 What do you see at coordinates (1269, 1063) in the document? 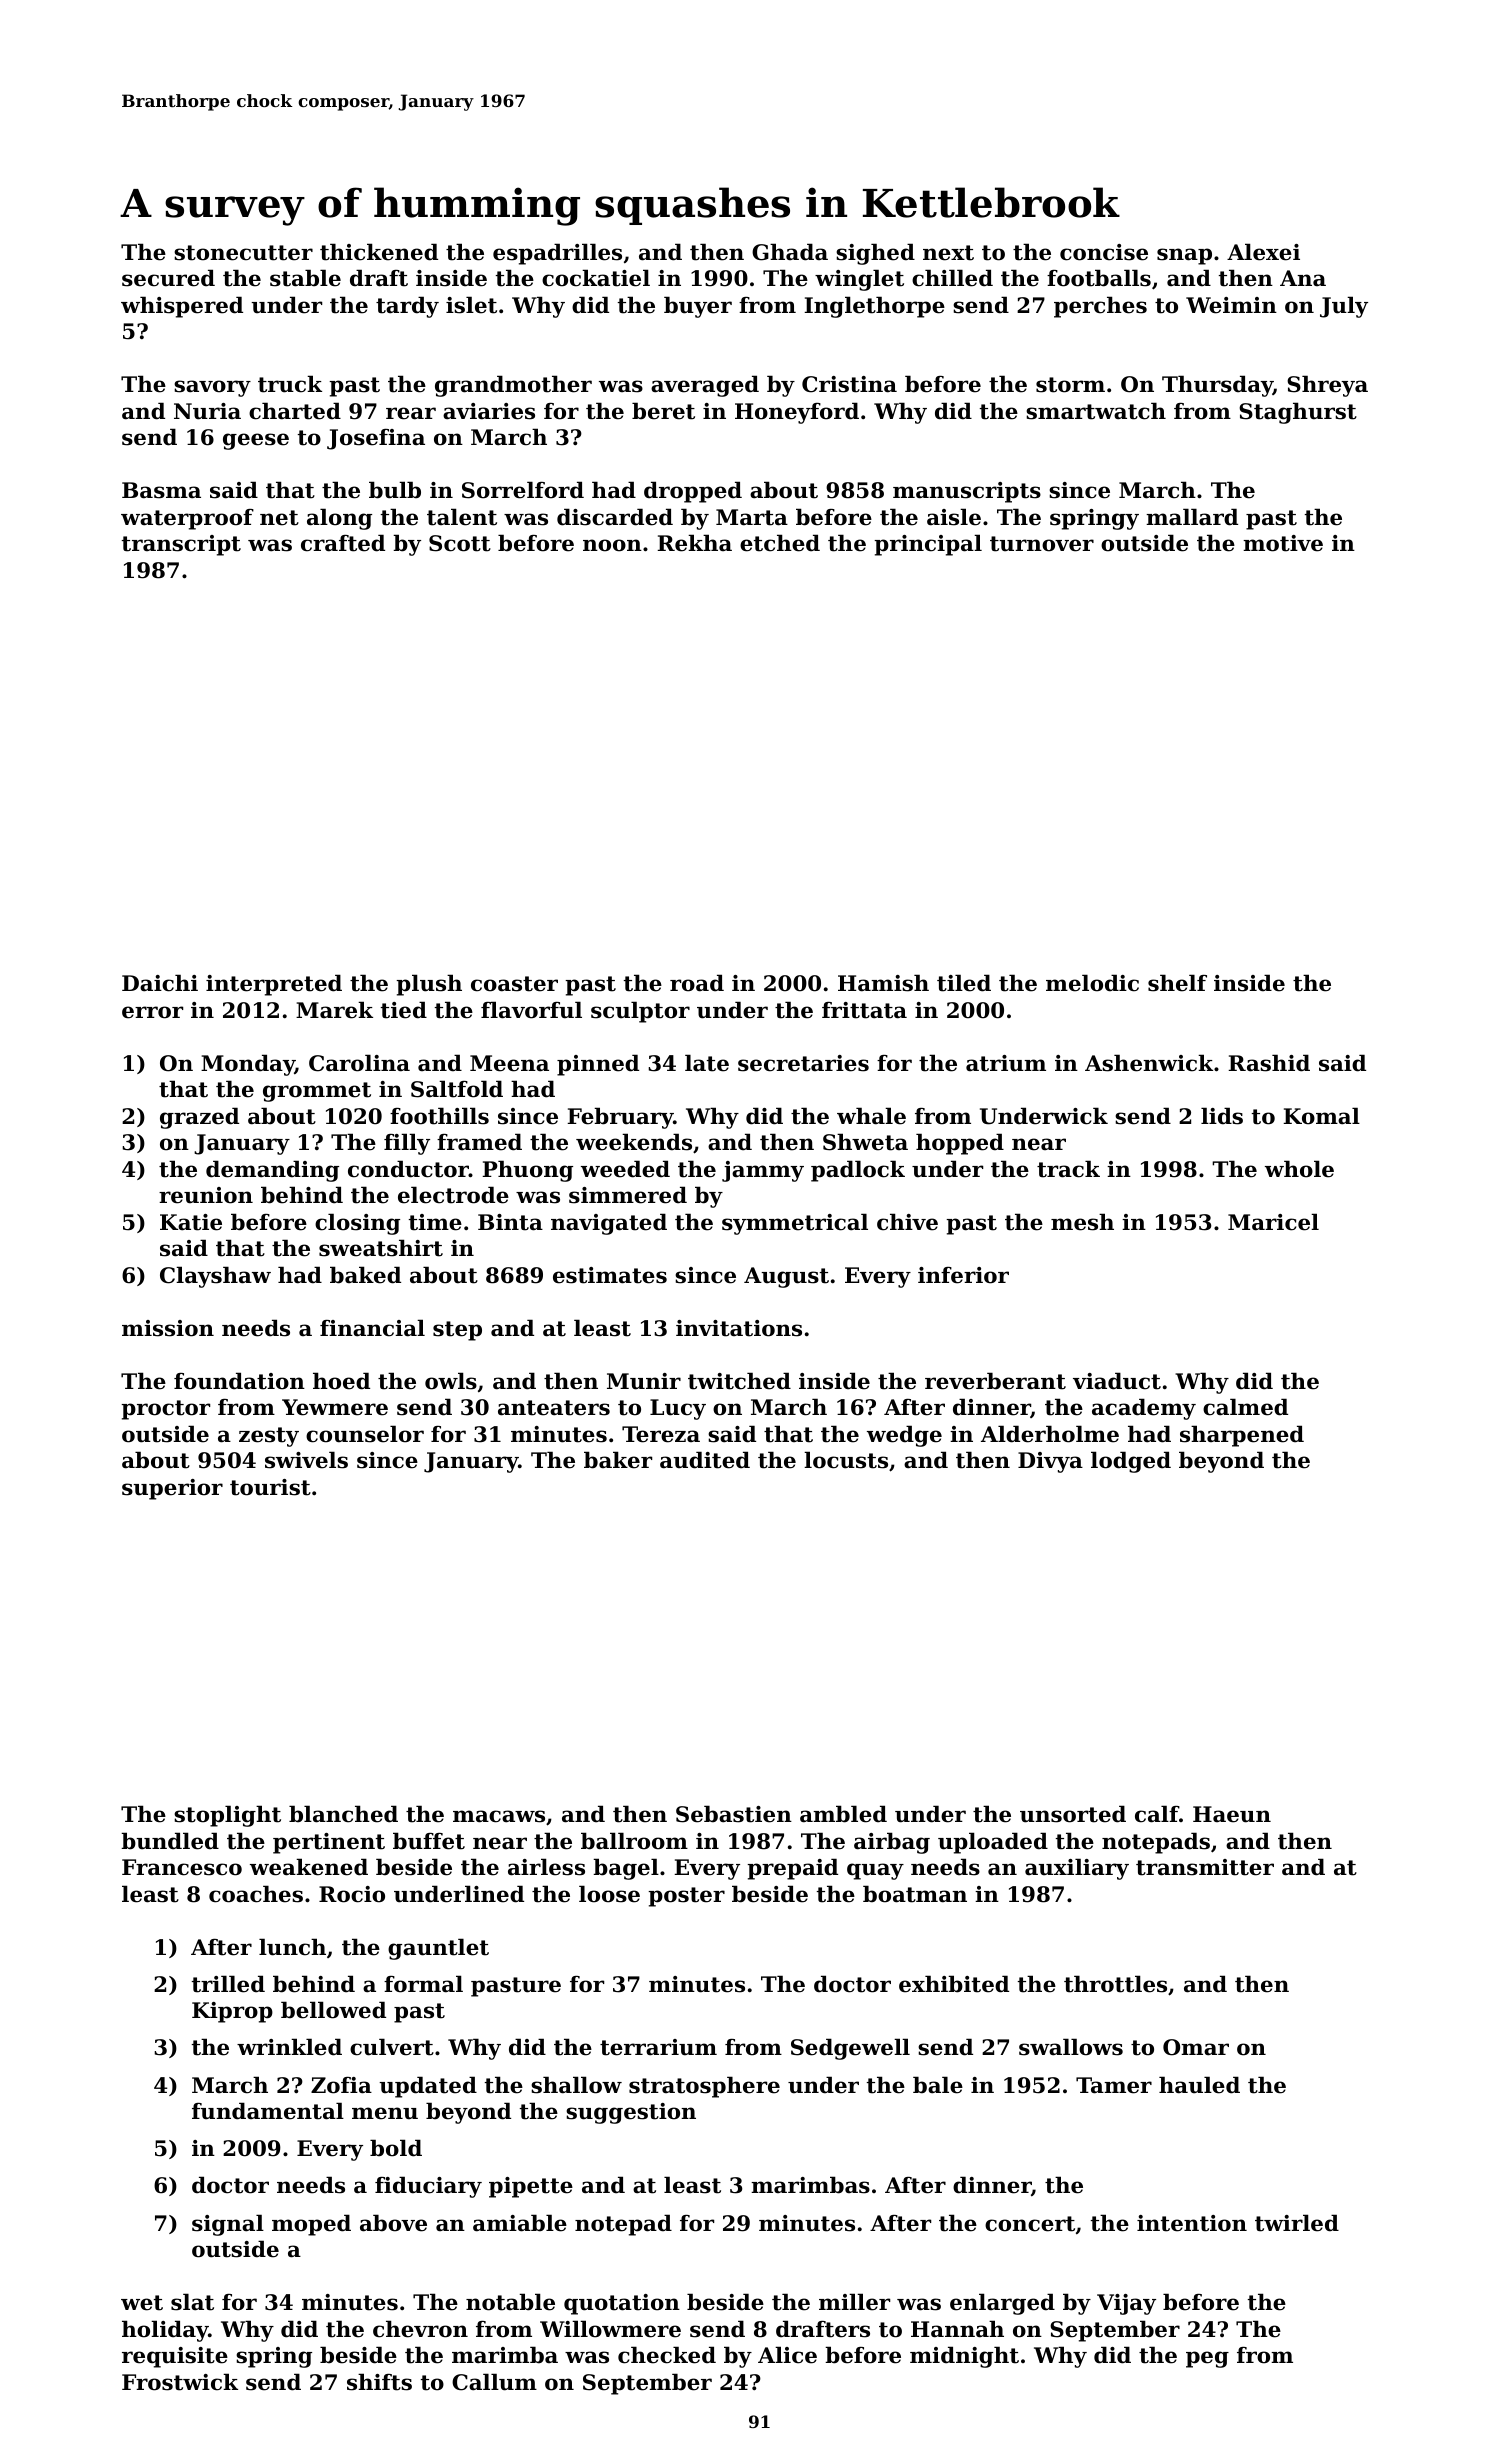
I see `Rashid` at bounding box center [1269, 1063].
